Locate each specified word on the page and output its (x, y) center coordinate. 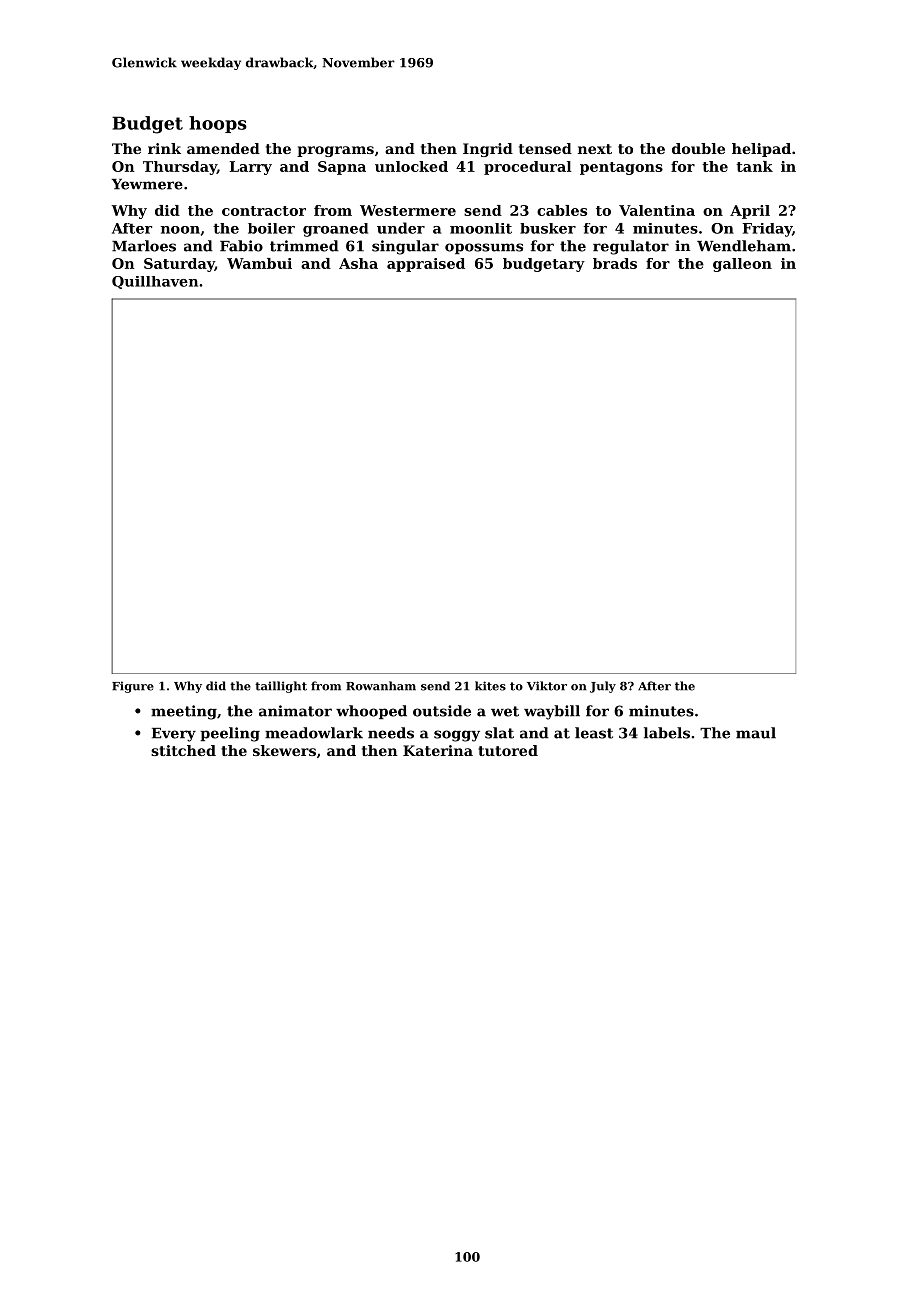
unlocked (411, 166)
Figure (133, 687)
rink (164, 148)
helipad (761, 150)
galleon (742, 265)
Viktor (547, 686)
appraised (426, 265)
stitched (183, 750)
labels (667, 733)
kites (490, 686)
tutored (508, 750)
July (603, 687)
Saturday (179, 265)
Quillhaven (155, 282)
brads (615, 263)
